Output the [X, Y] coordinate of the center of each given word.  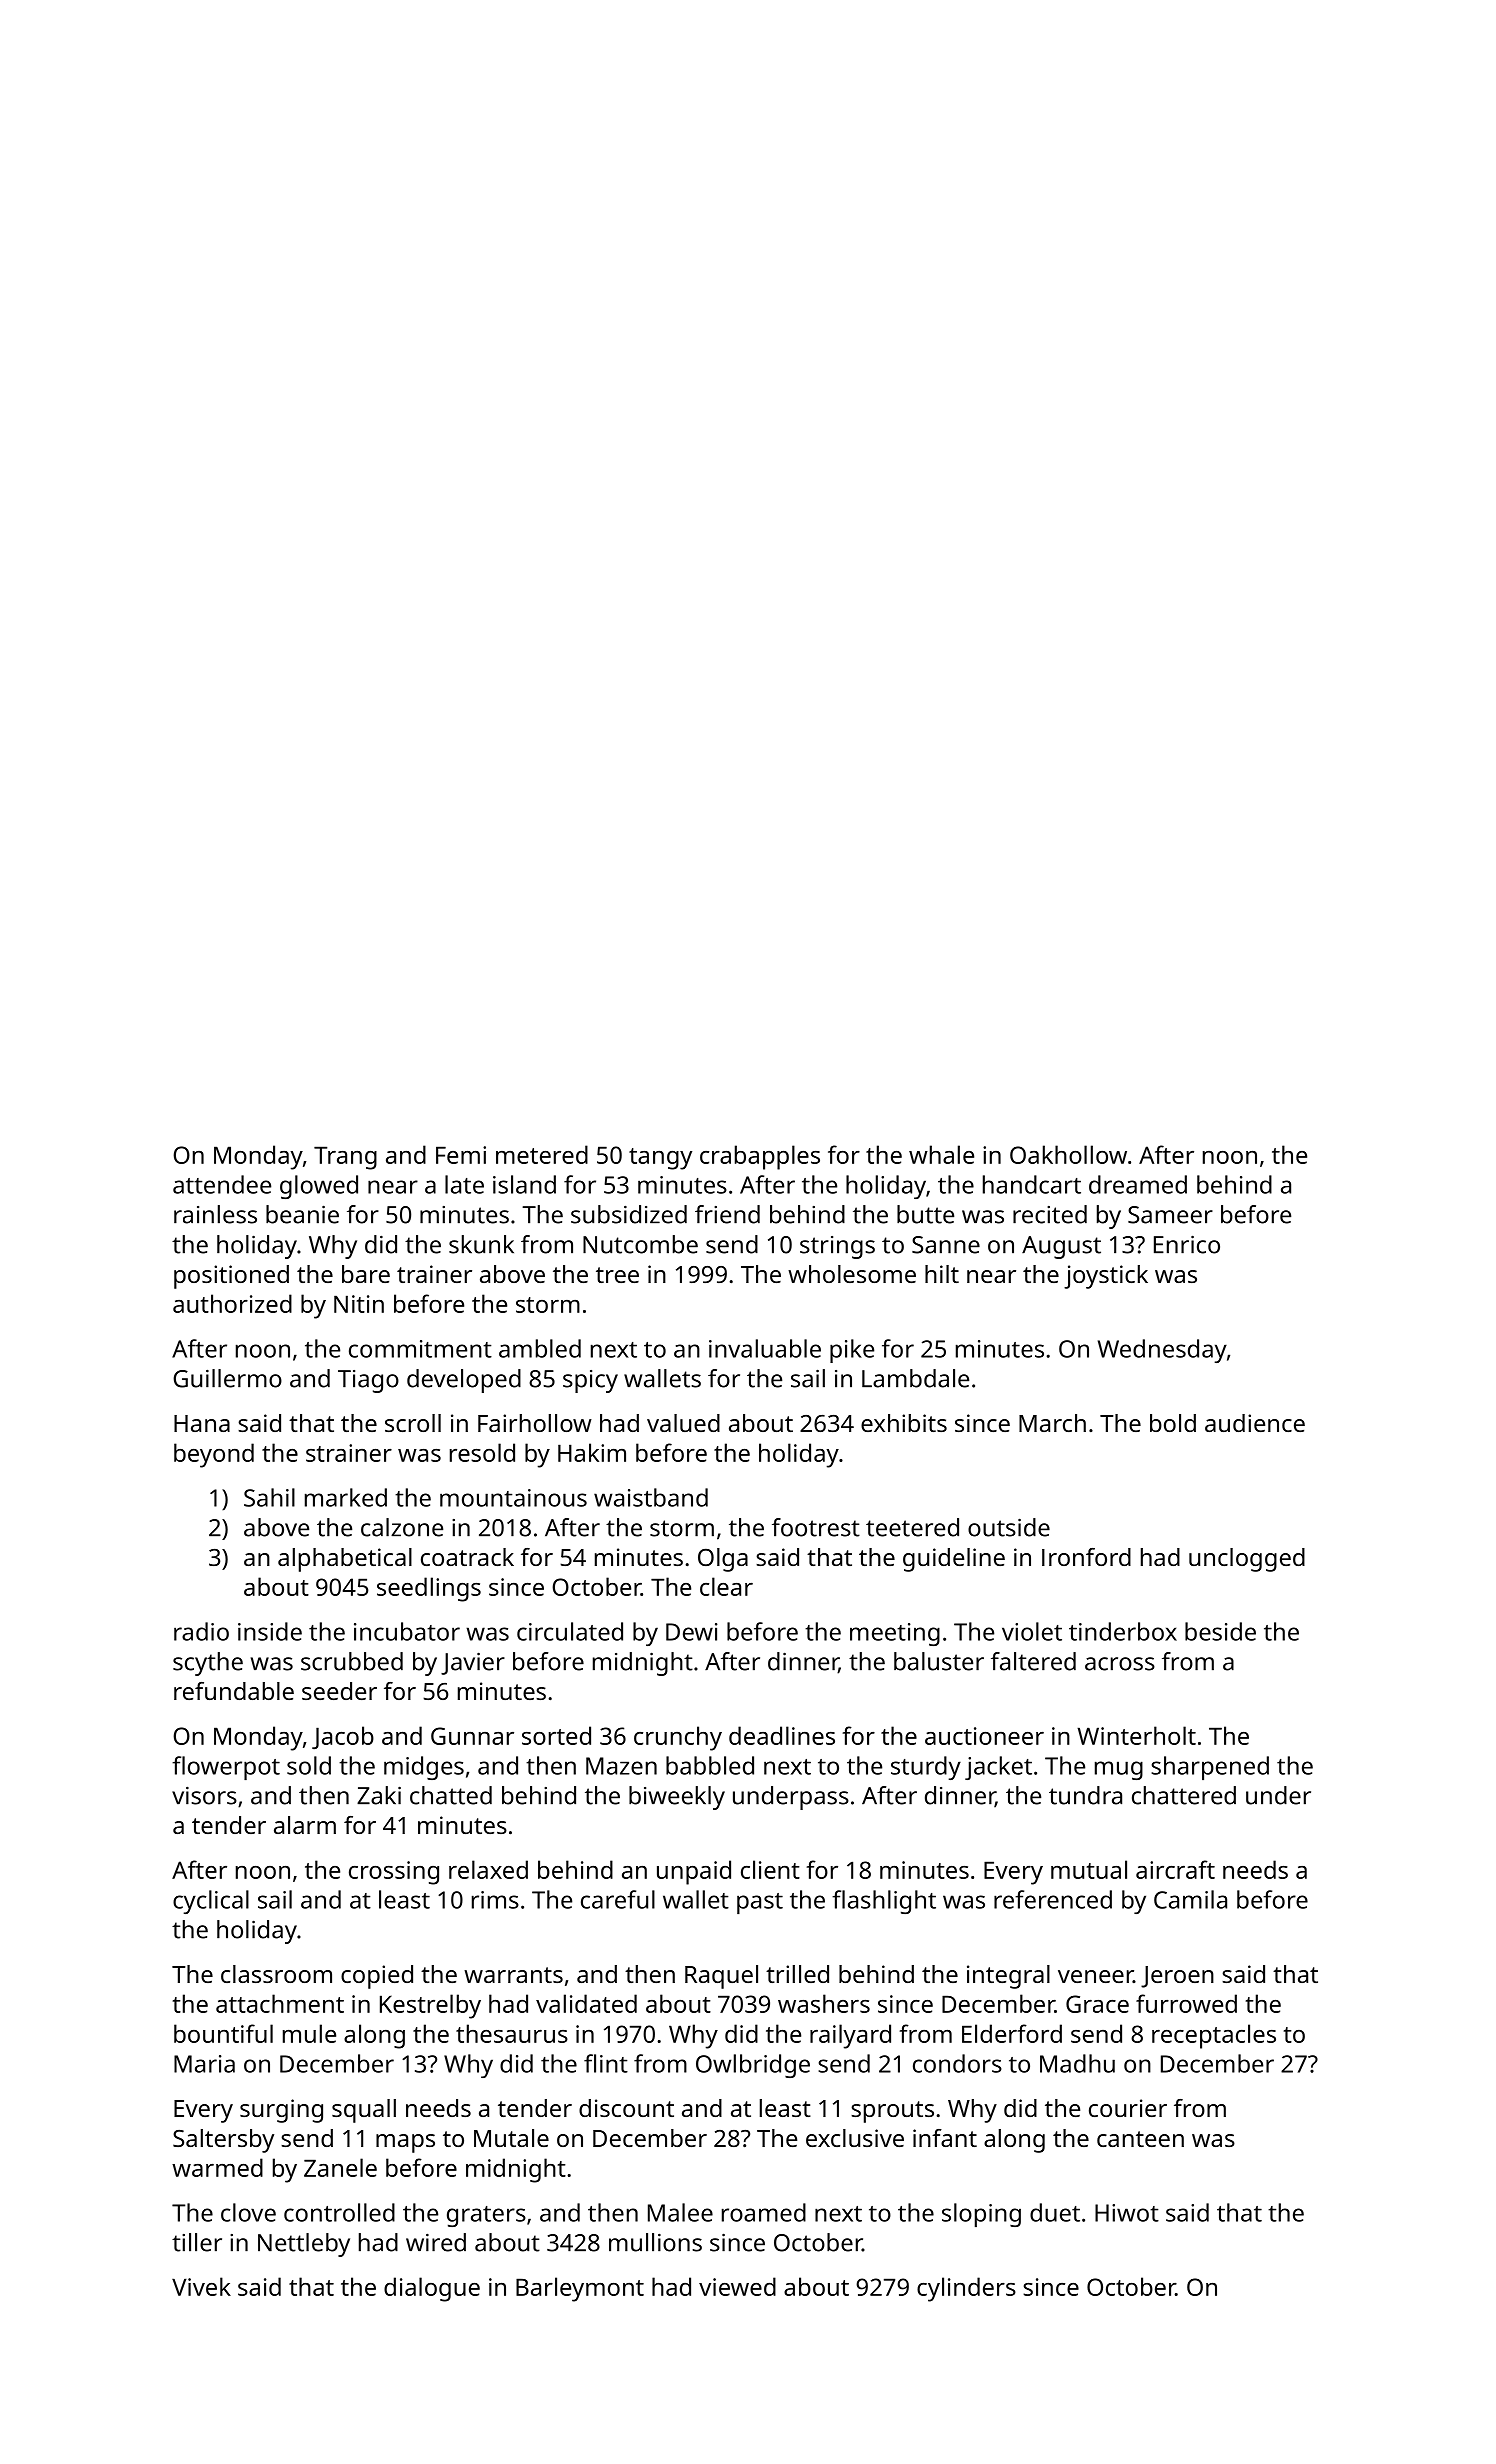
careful [618, 1899]
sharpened [1210, 1768]
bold [1173, 1423]
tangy [660, 1159]
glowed [319, 1187]
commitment [420, 1349]
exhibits [904, 1423]
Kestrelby [430, 2006]
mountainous [513, 1498]
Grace [1097, 2004]
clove [248, 2212]
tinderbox [1123, 1631]
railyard [850, 2036]
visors [204, 1795]
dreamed [1138, 1184]
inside [270, 1631]
